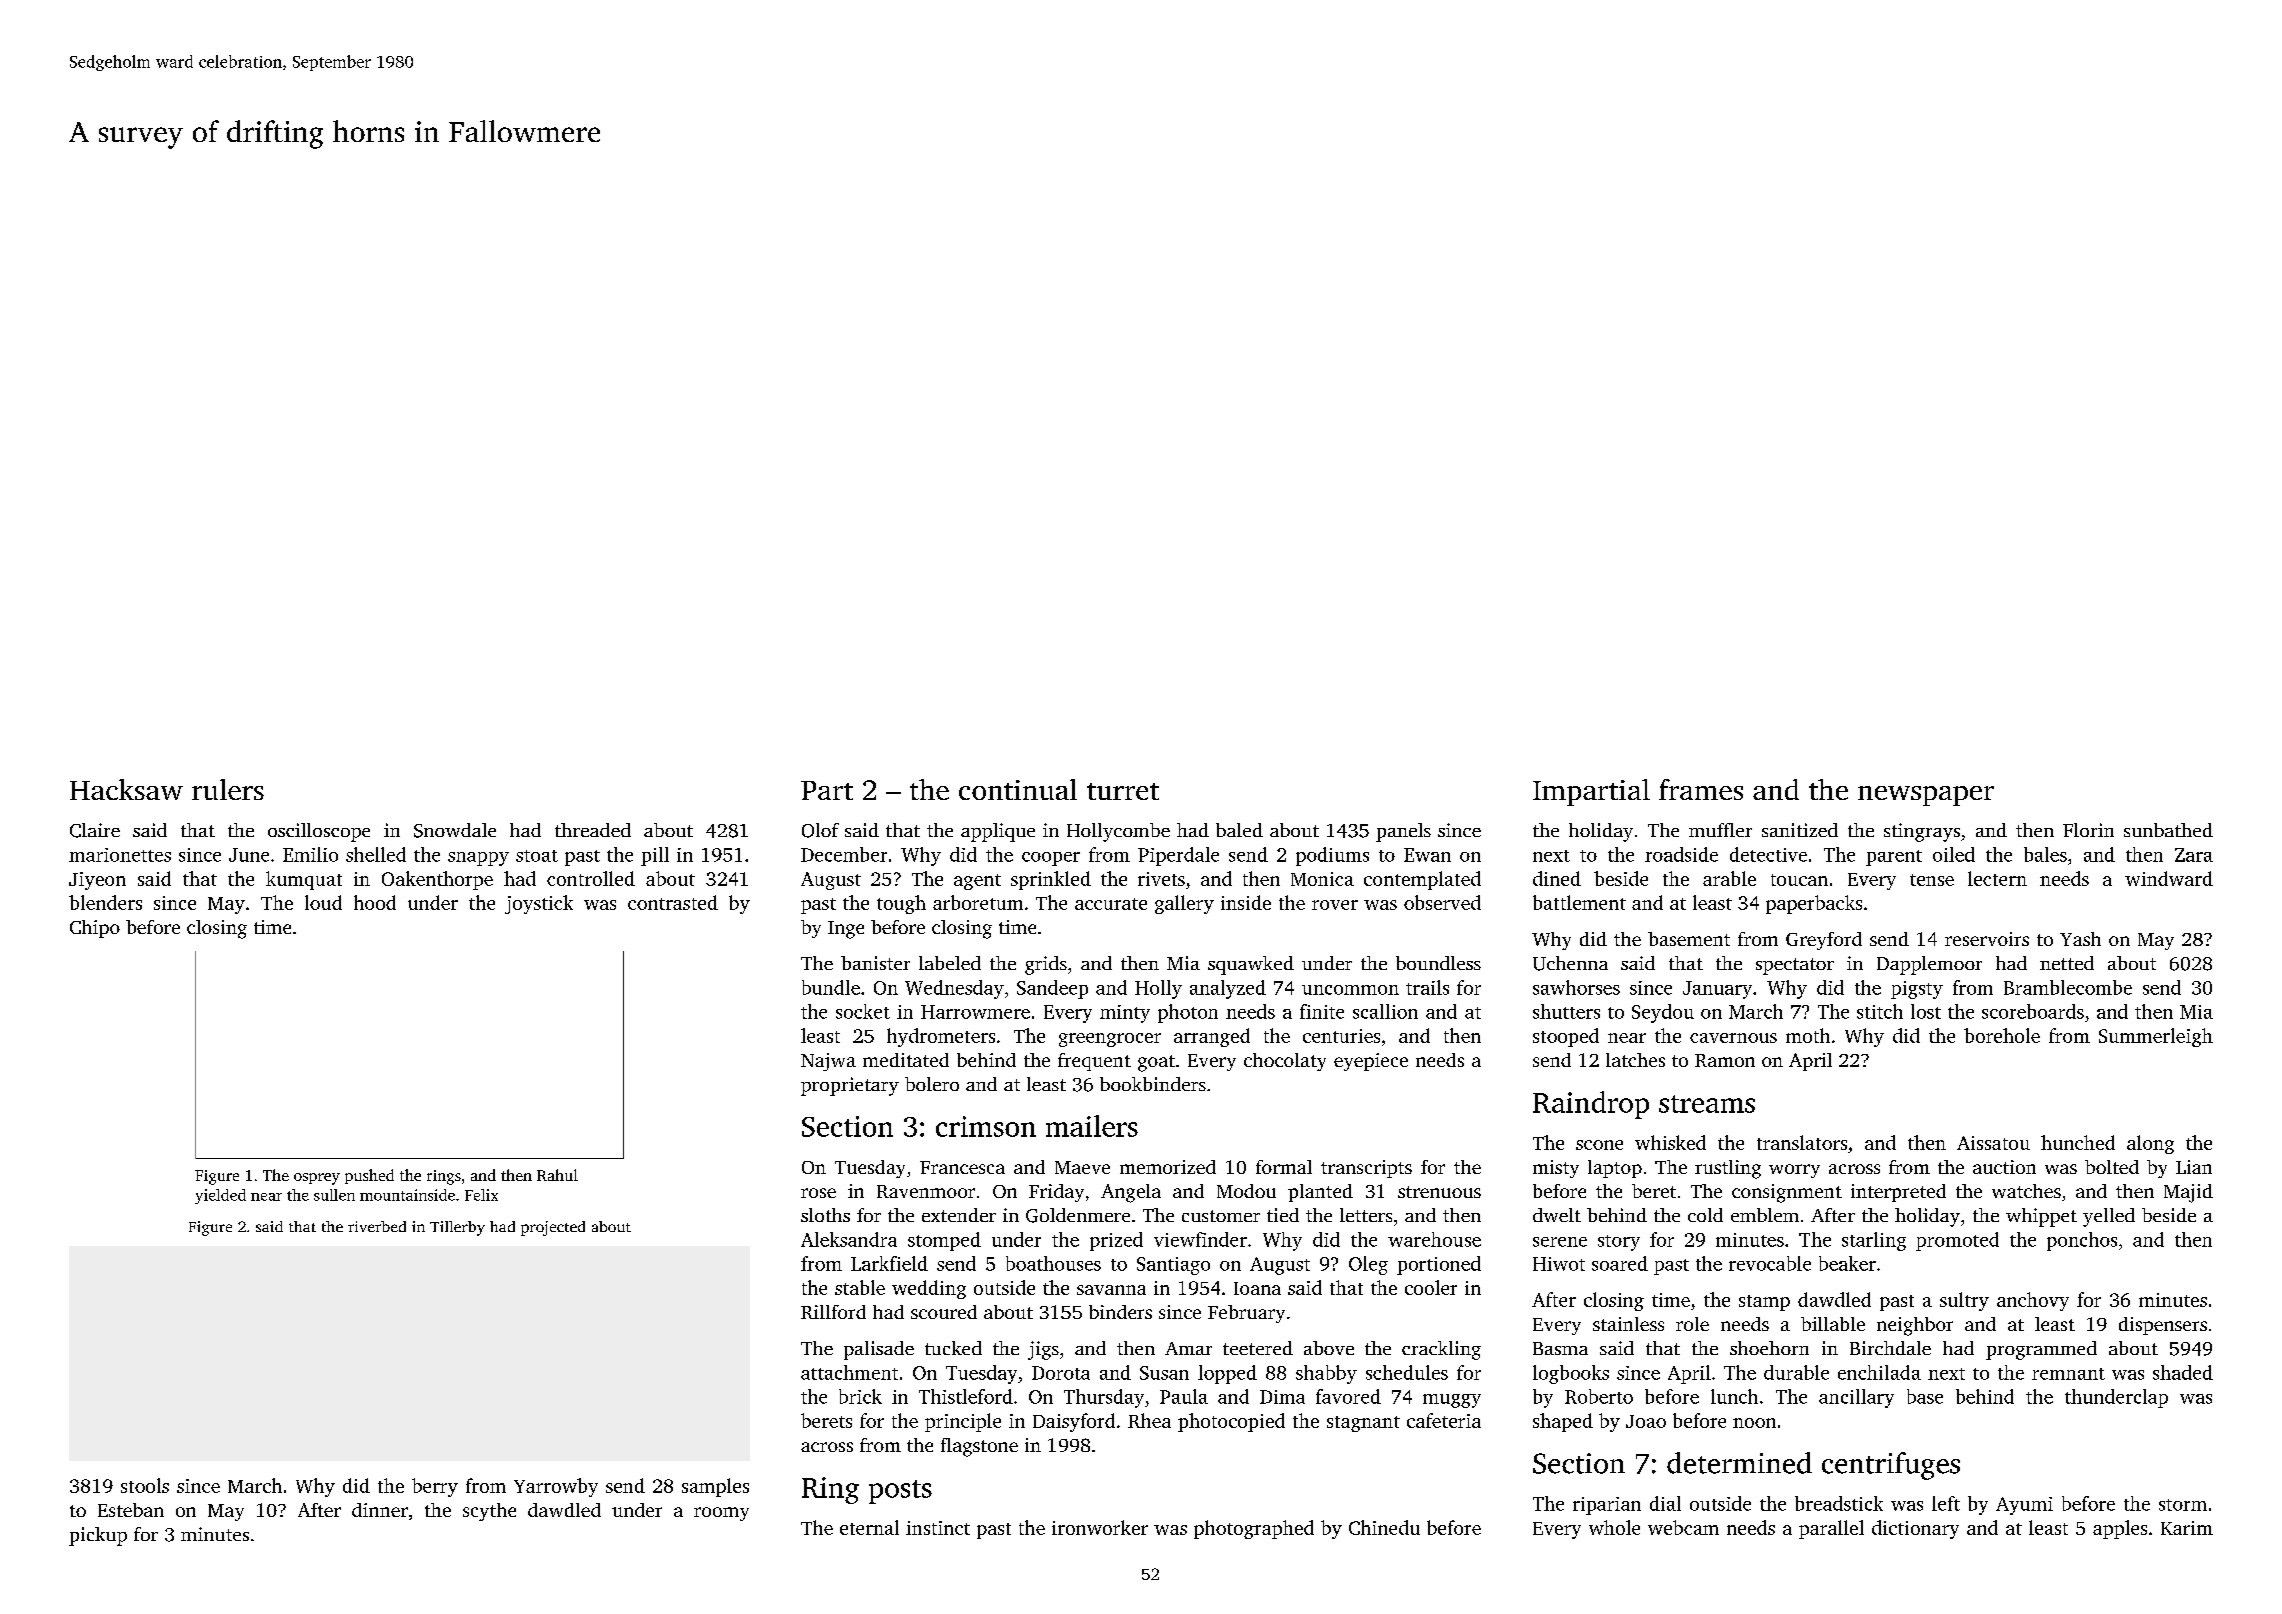  What do you see at coordinates (966, 1396) in the screenshot?
I see `Thistleford` at bounding box center [966, 1396].
